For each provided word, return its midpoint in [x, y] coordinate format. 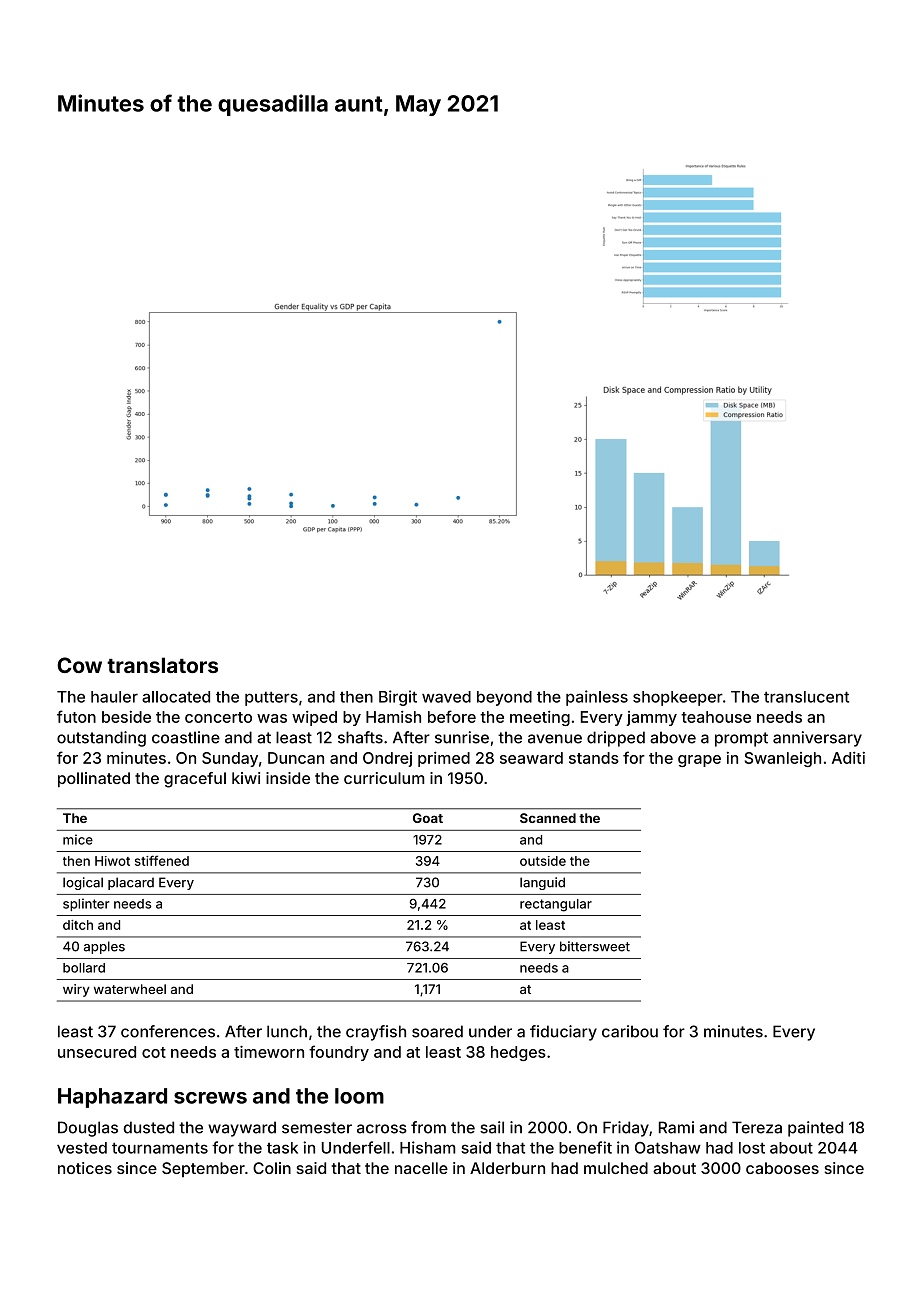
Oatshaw [668, 1148]
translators [162, 665]
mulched [616, 1168]
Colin [272, 1168]
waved [446, 697]
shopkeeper [678, 698]
